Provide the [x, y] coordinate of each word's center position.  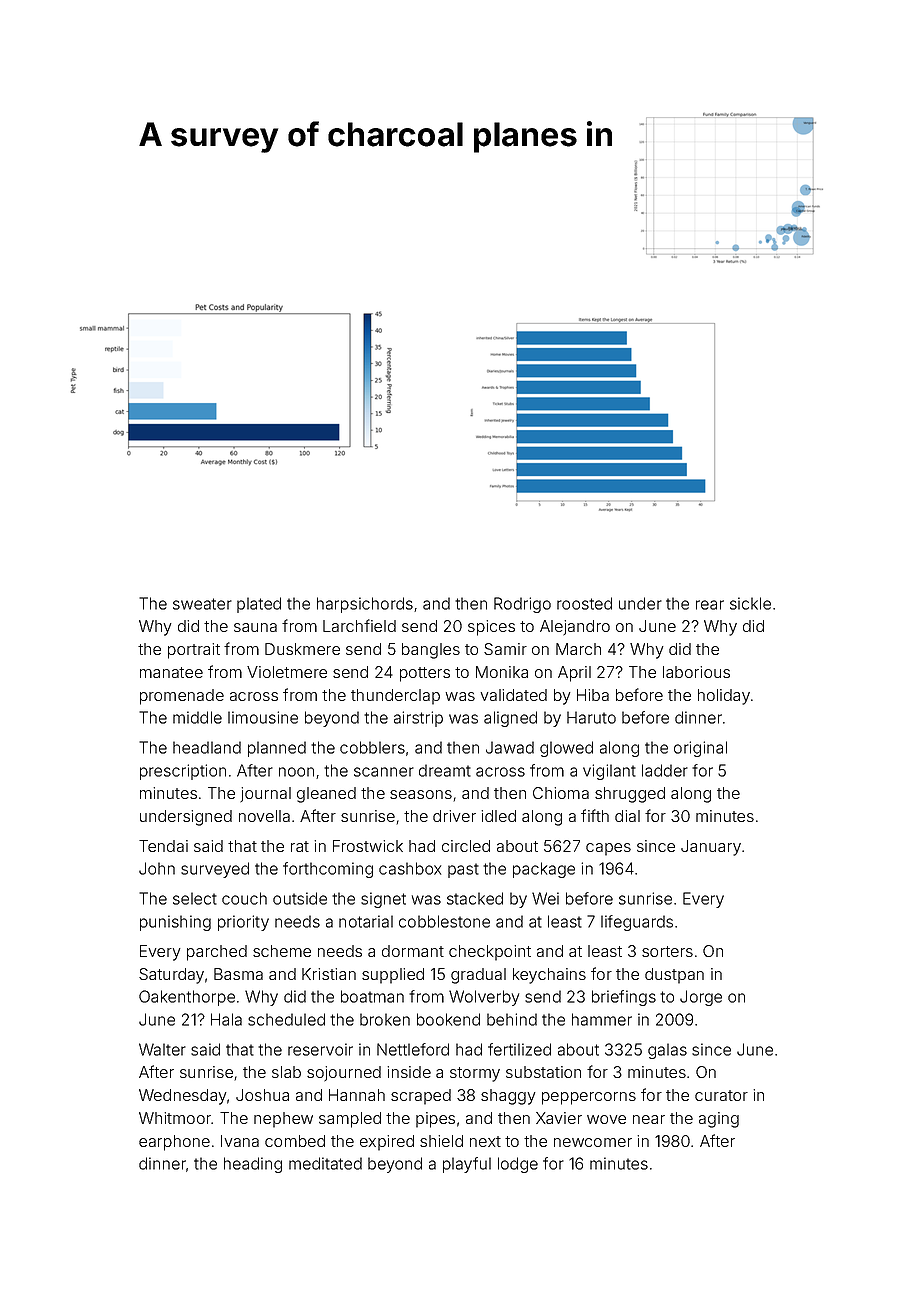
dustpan [674, 976]
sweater [202, 604]
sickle [750, 603]
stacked [475, 898]
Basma [238, 974]
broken [385, 1019]
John [157, 868]
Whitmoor [175, 1118]
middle [197, 717]
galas [667, 1051]
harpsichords [365, 605]
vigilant [609, 772]
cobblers [372, 747]
